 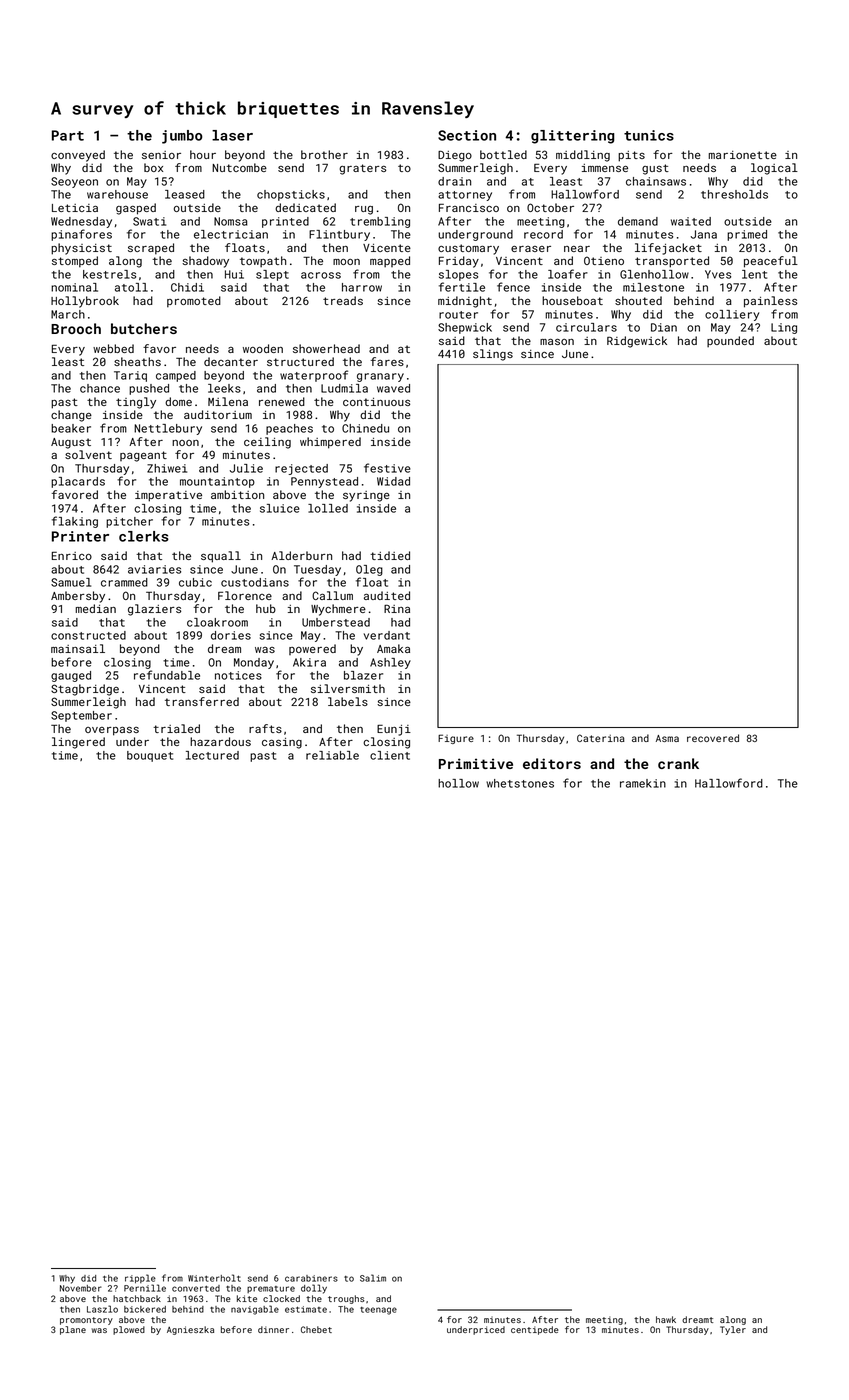 I want to click on lectured, so click(x=212, y=755).
